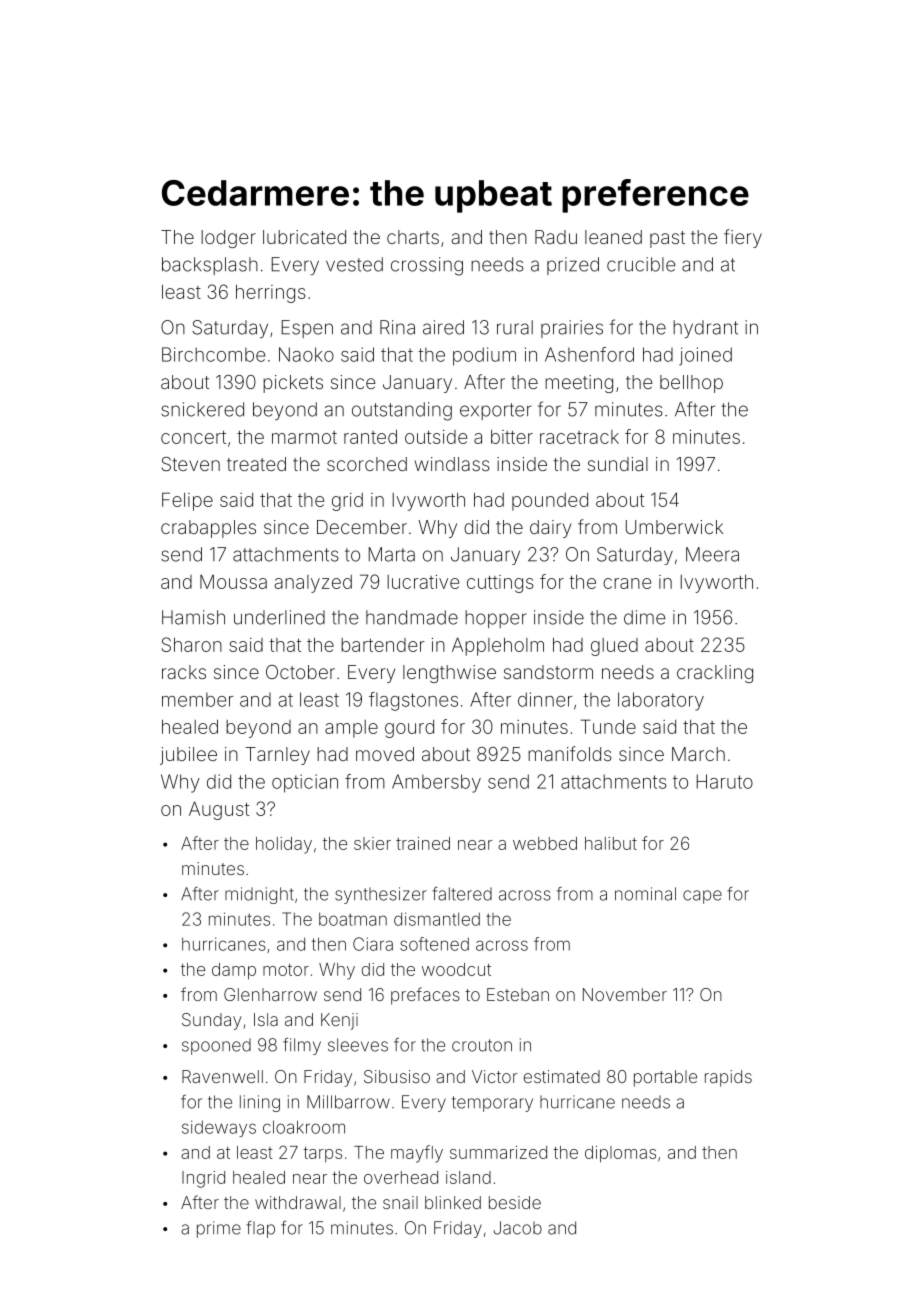  What do you see at coordinates (620, 1154) in the screenshot?
I see `diplomas` at bounding box center [620, 1154].
